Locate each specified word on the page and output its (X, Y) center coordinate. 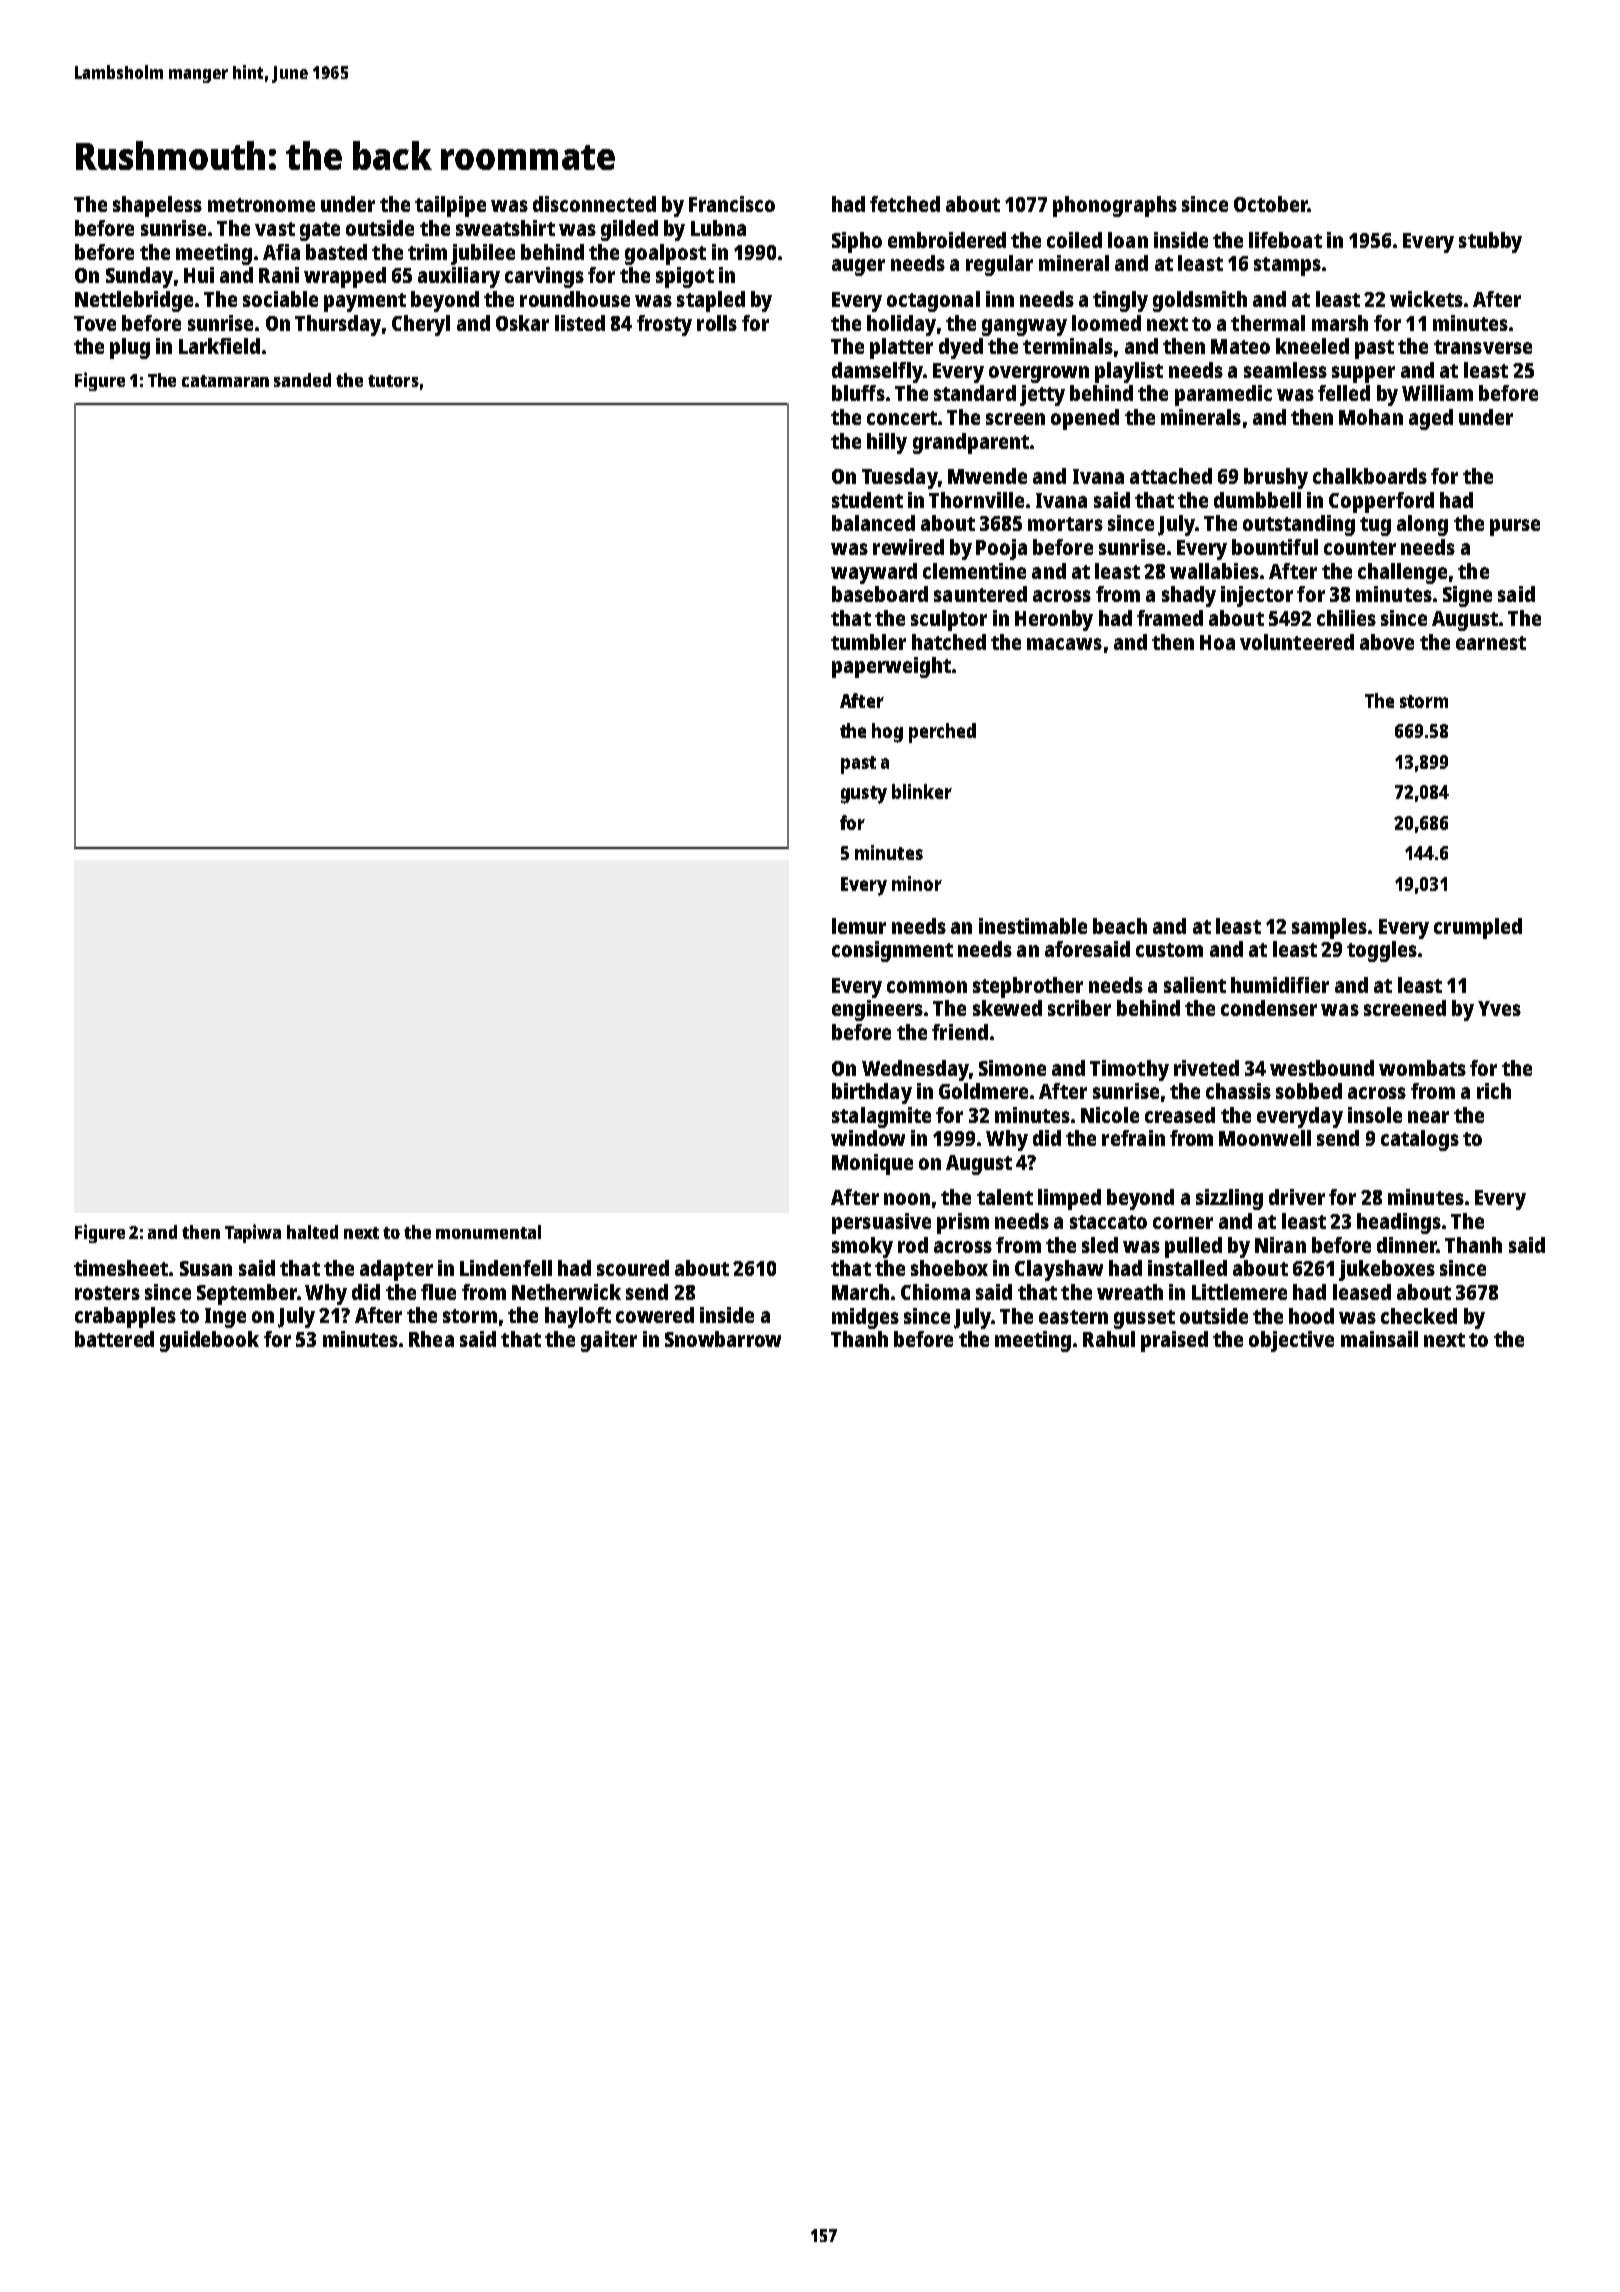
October (1271, 204)
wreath (1130, 1292)
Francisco (732, 204)
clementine (974, 571)
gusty (864, 795)
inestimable (1033, 926)
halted (312, 1232)
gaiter (609, 1341)
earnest (1491, 643)
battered (114, 1339)
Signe (1467, 596)
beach (1120, 926)
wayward (874, 573)
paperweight (891, 667)
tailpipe (450, 206)
